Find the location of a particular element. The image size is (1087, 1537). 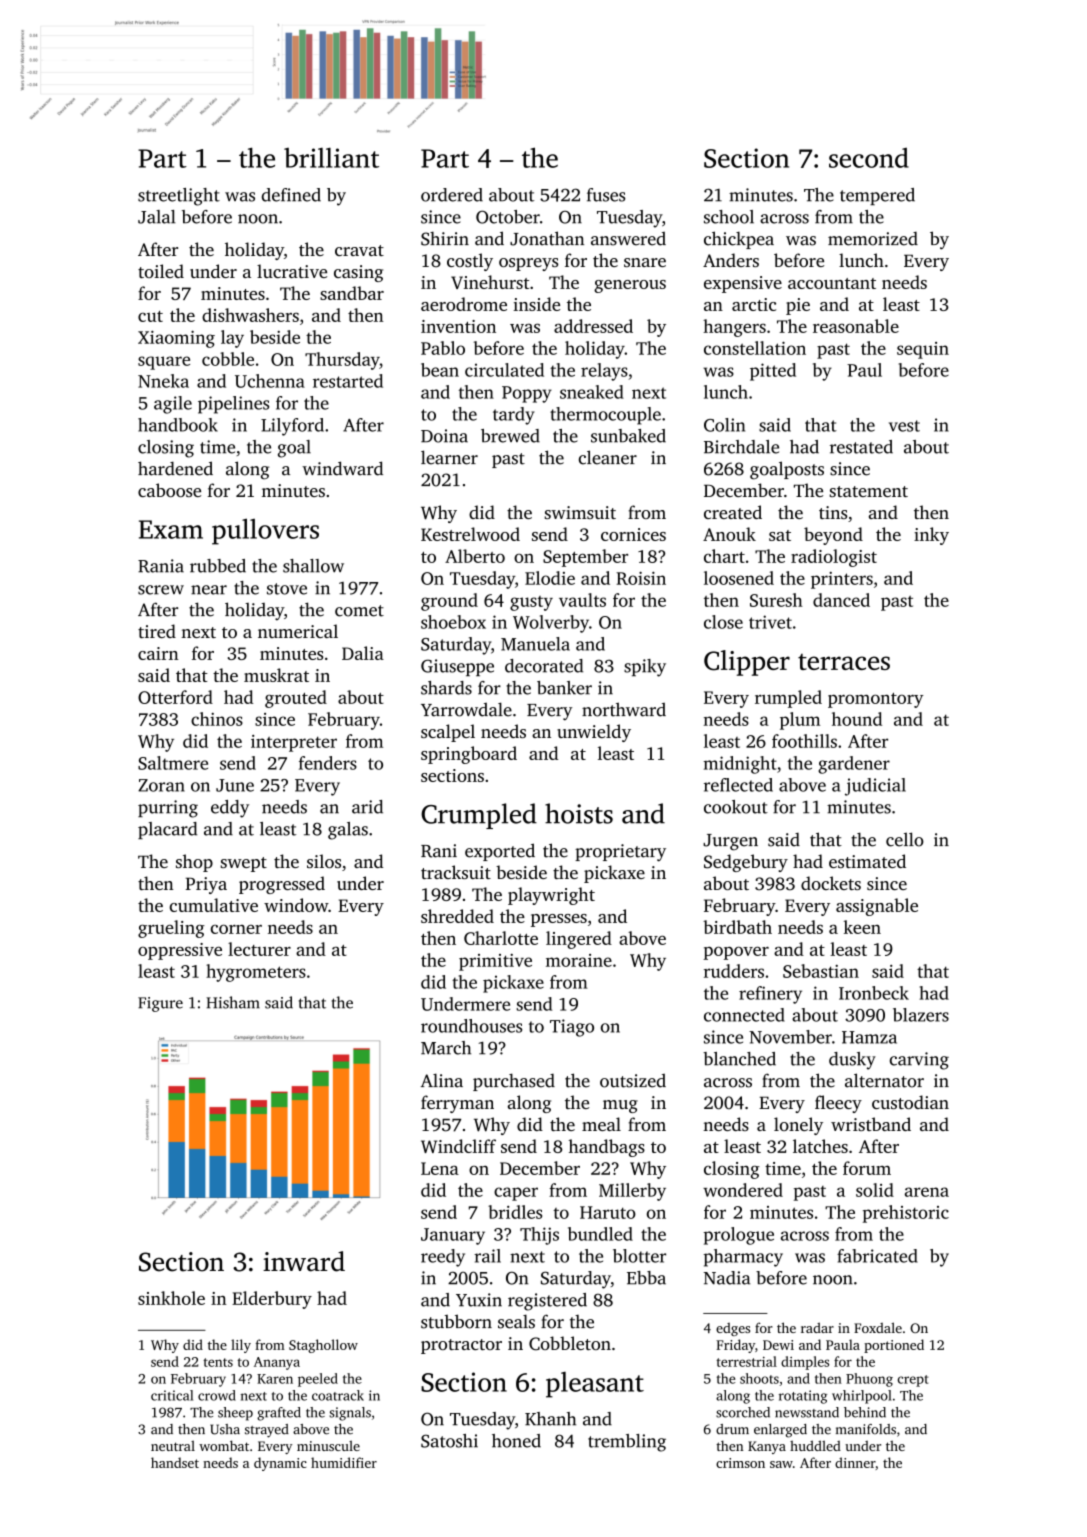

neutral is located at coordinates (173, 1445).
